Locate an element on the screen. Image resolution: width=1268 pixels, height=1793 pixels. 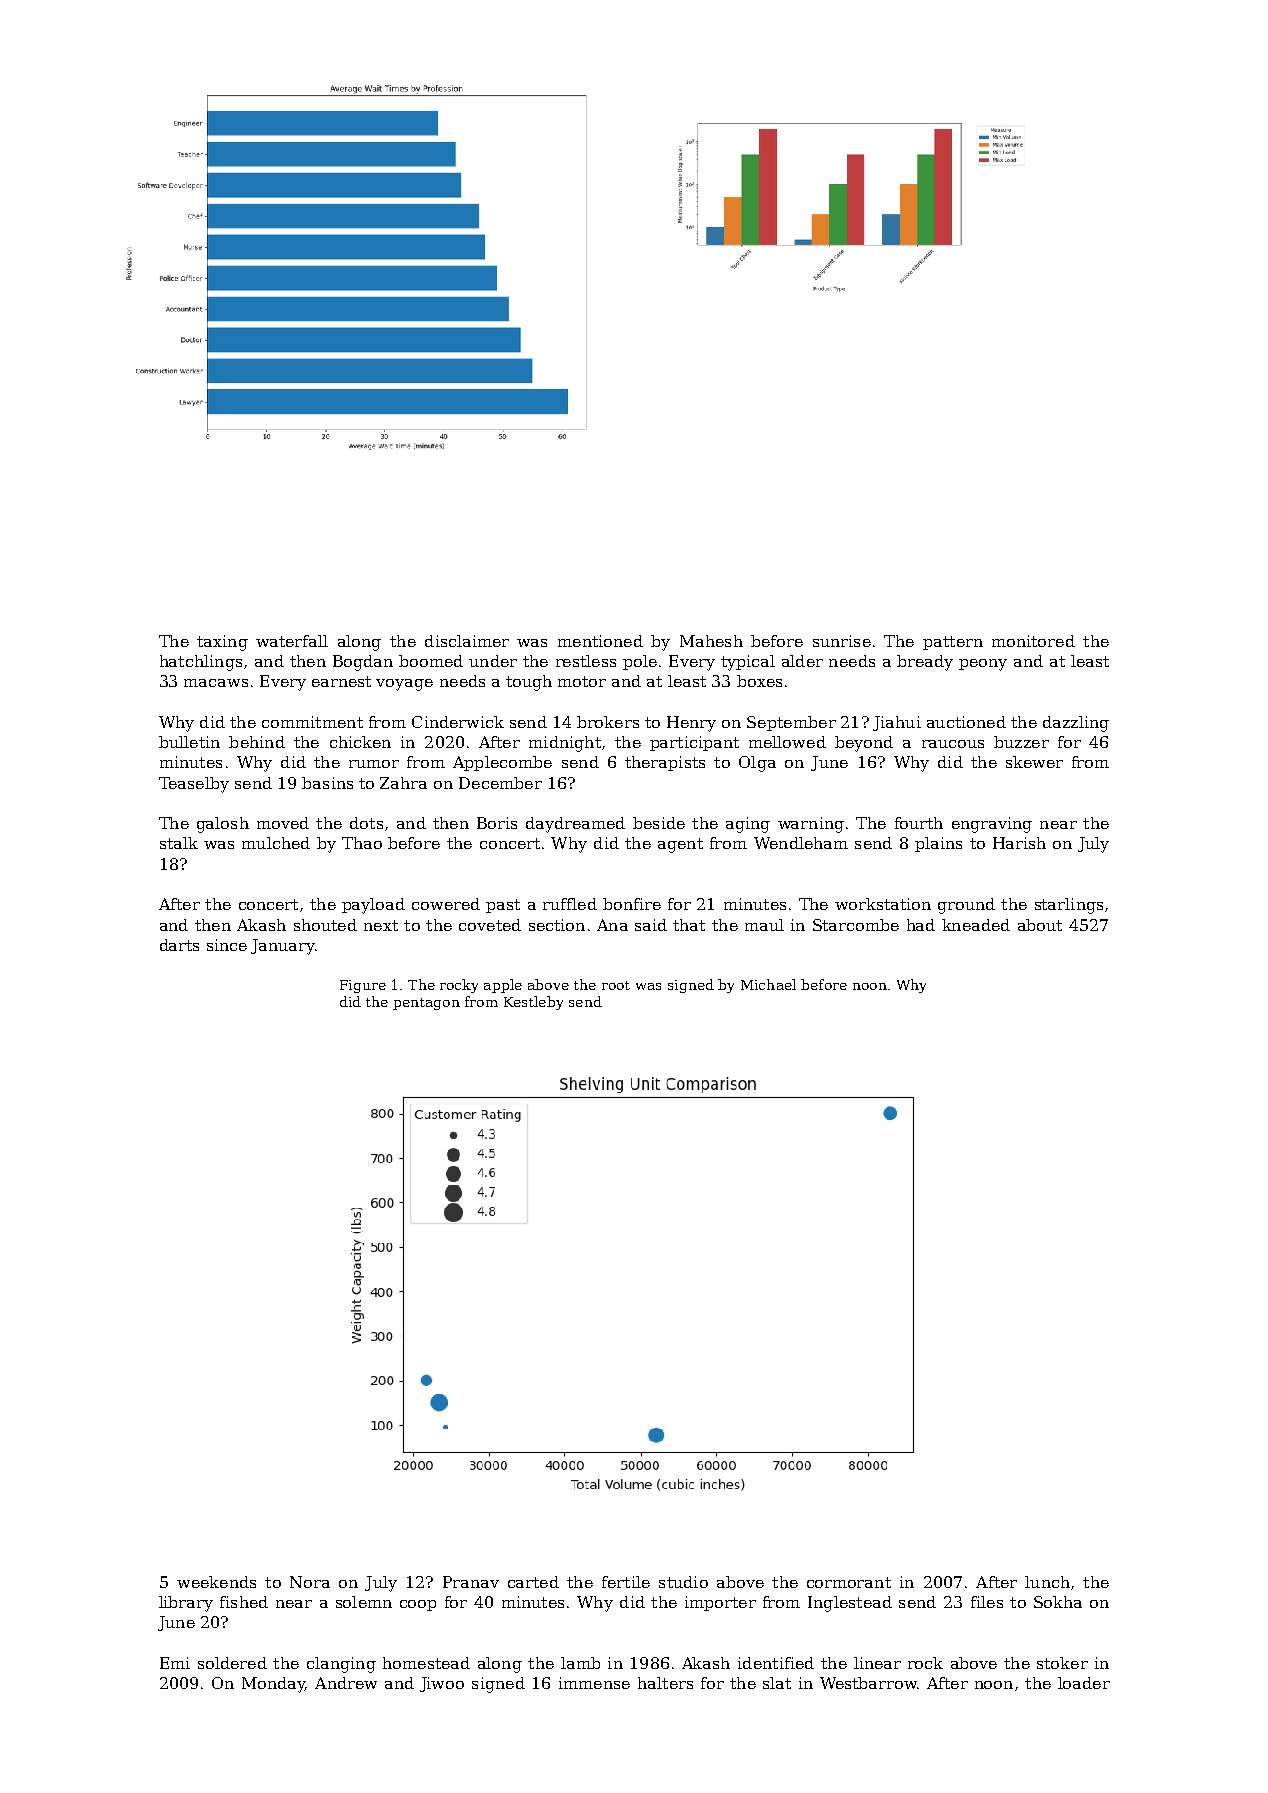
weekends is located at coordinates (216, 1582).
